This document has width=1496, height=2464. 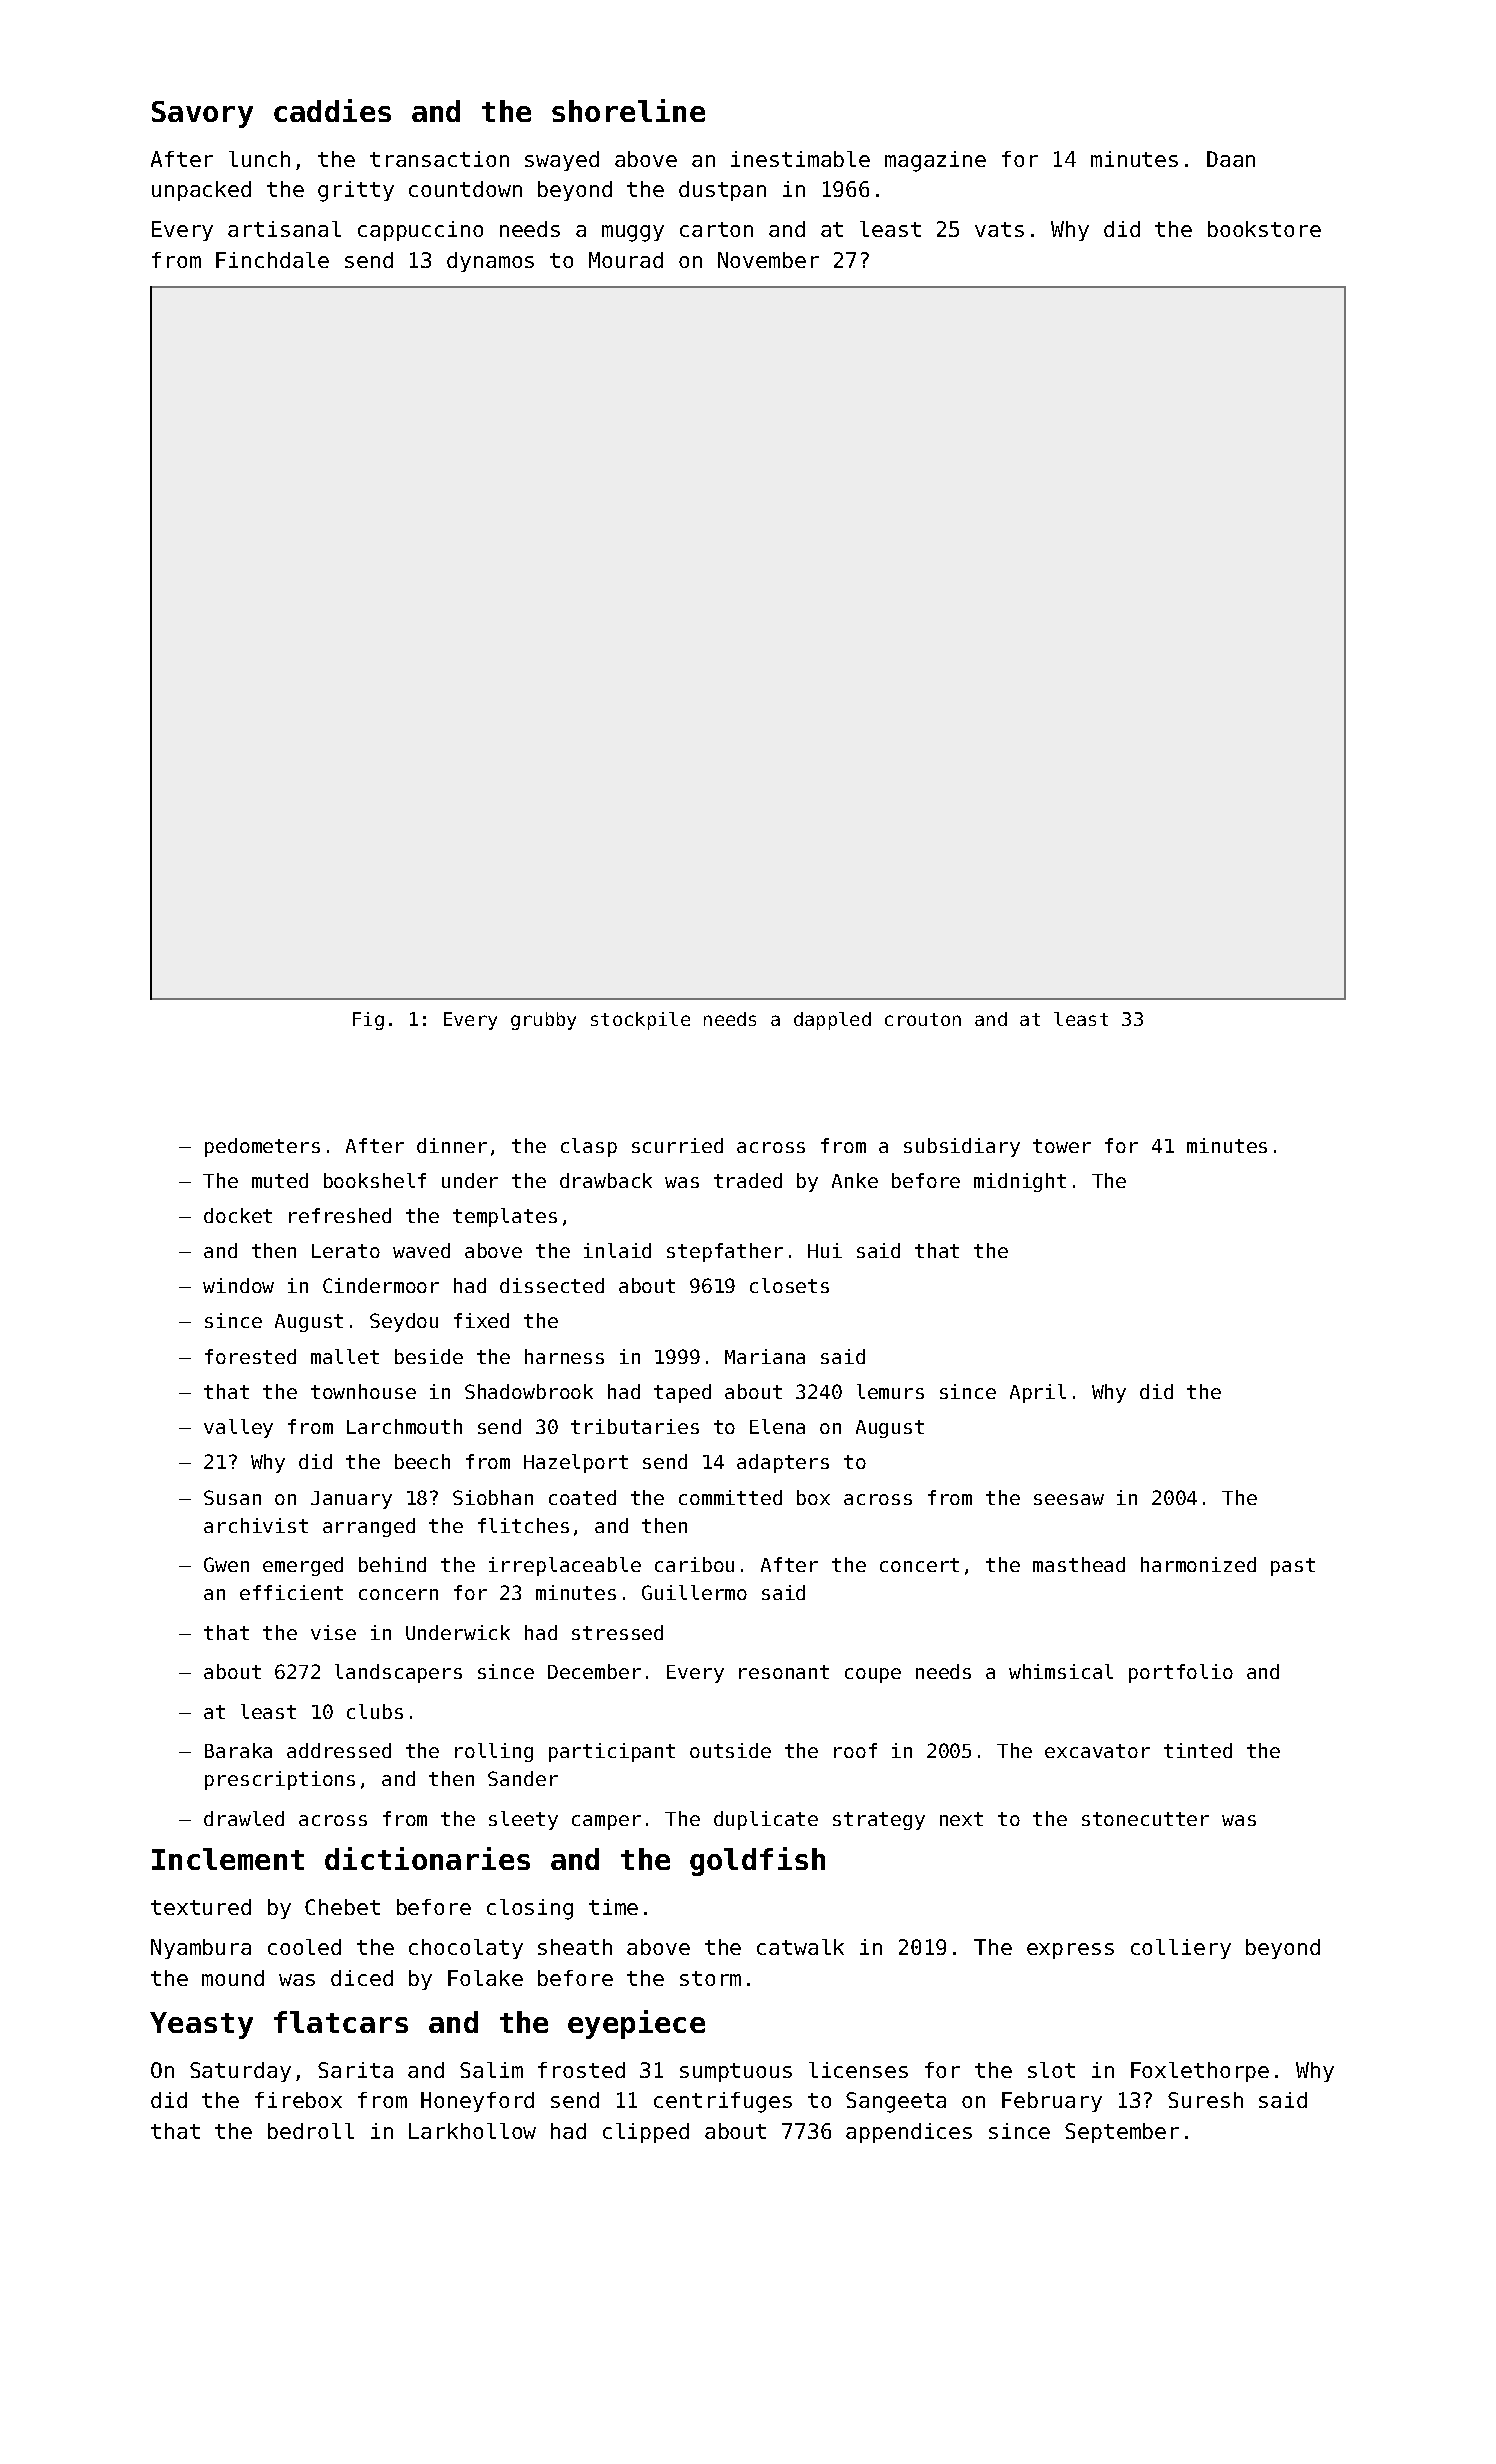 What do you see at coordinates (240, 2072) in the document?
I see `Saturday` at bounding box center [240, 2072].
